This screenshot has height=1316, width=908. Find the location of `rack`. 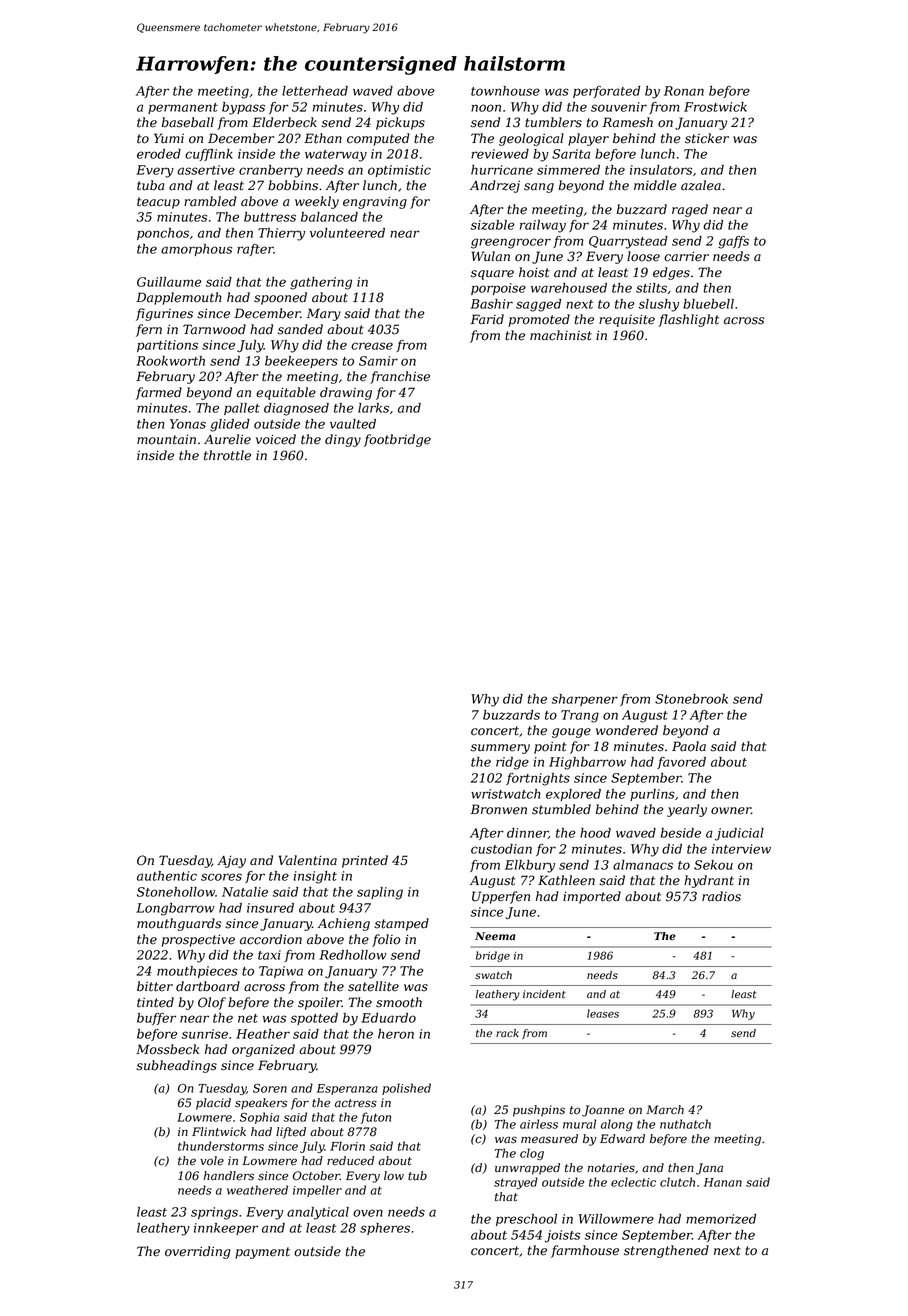

rack is located at coordinates (507, 1033).
